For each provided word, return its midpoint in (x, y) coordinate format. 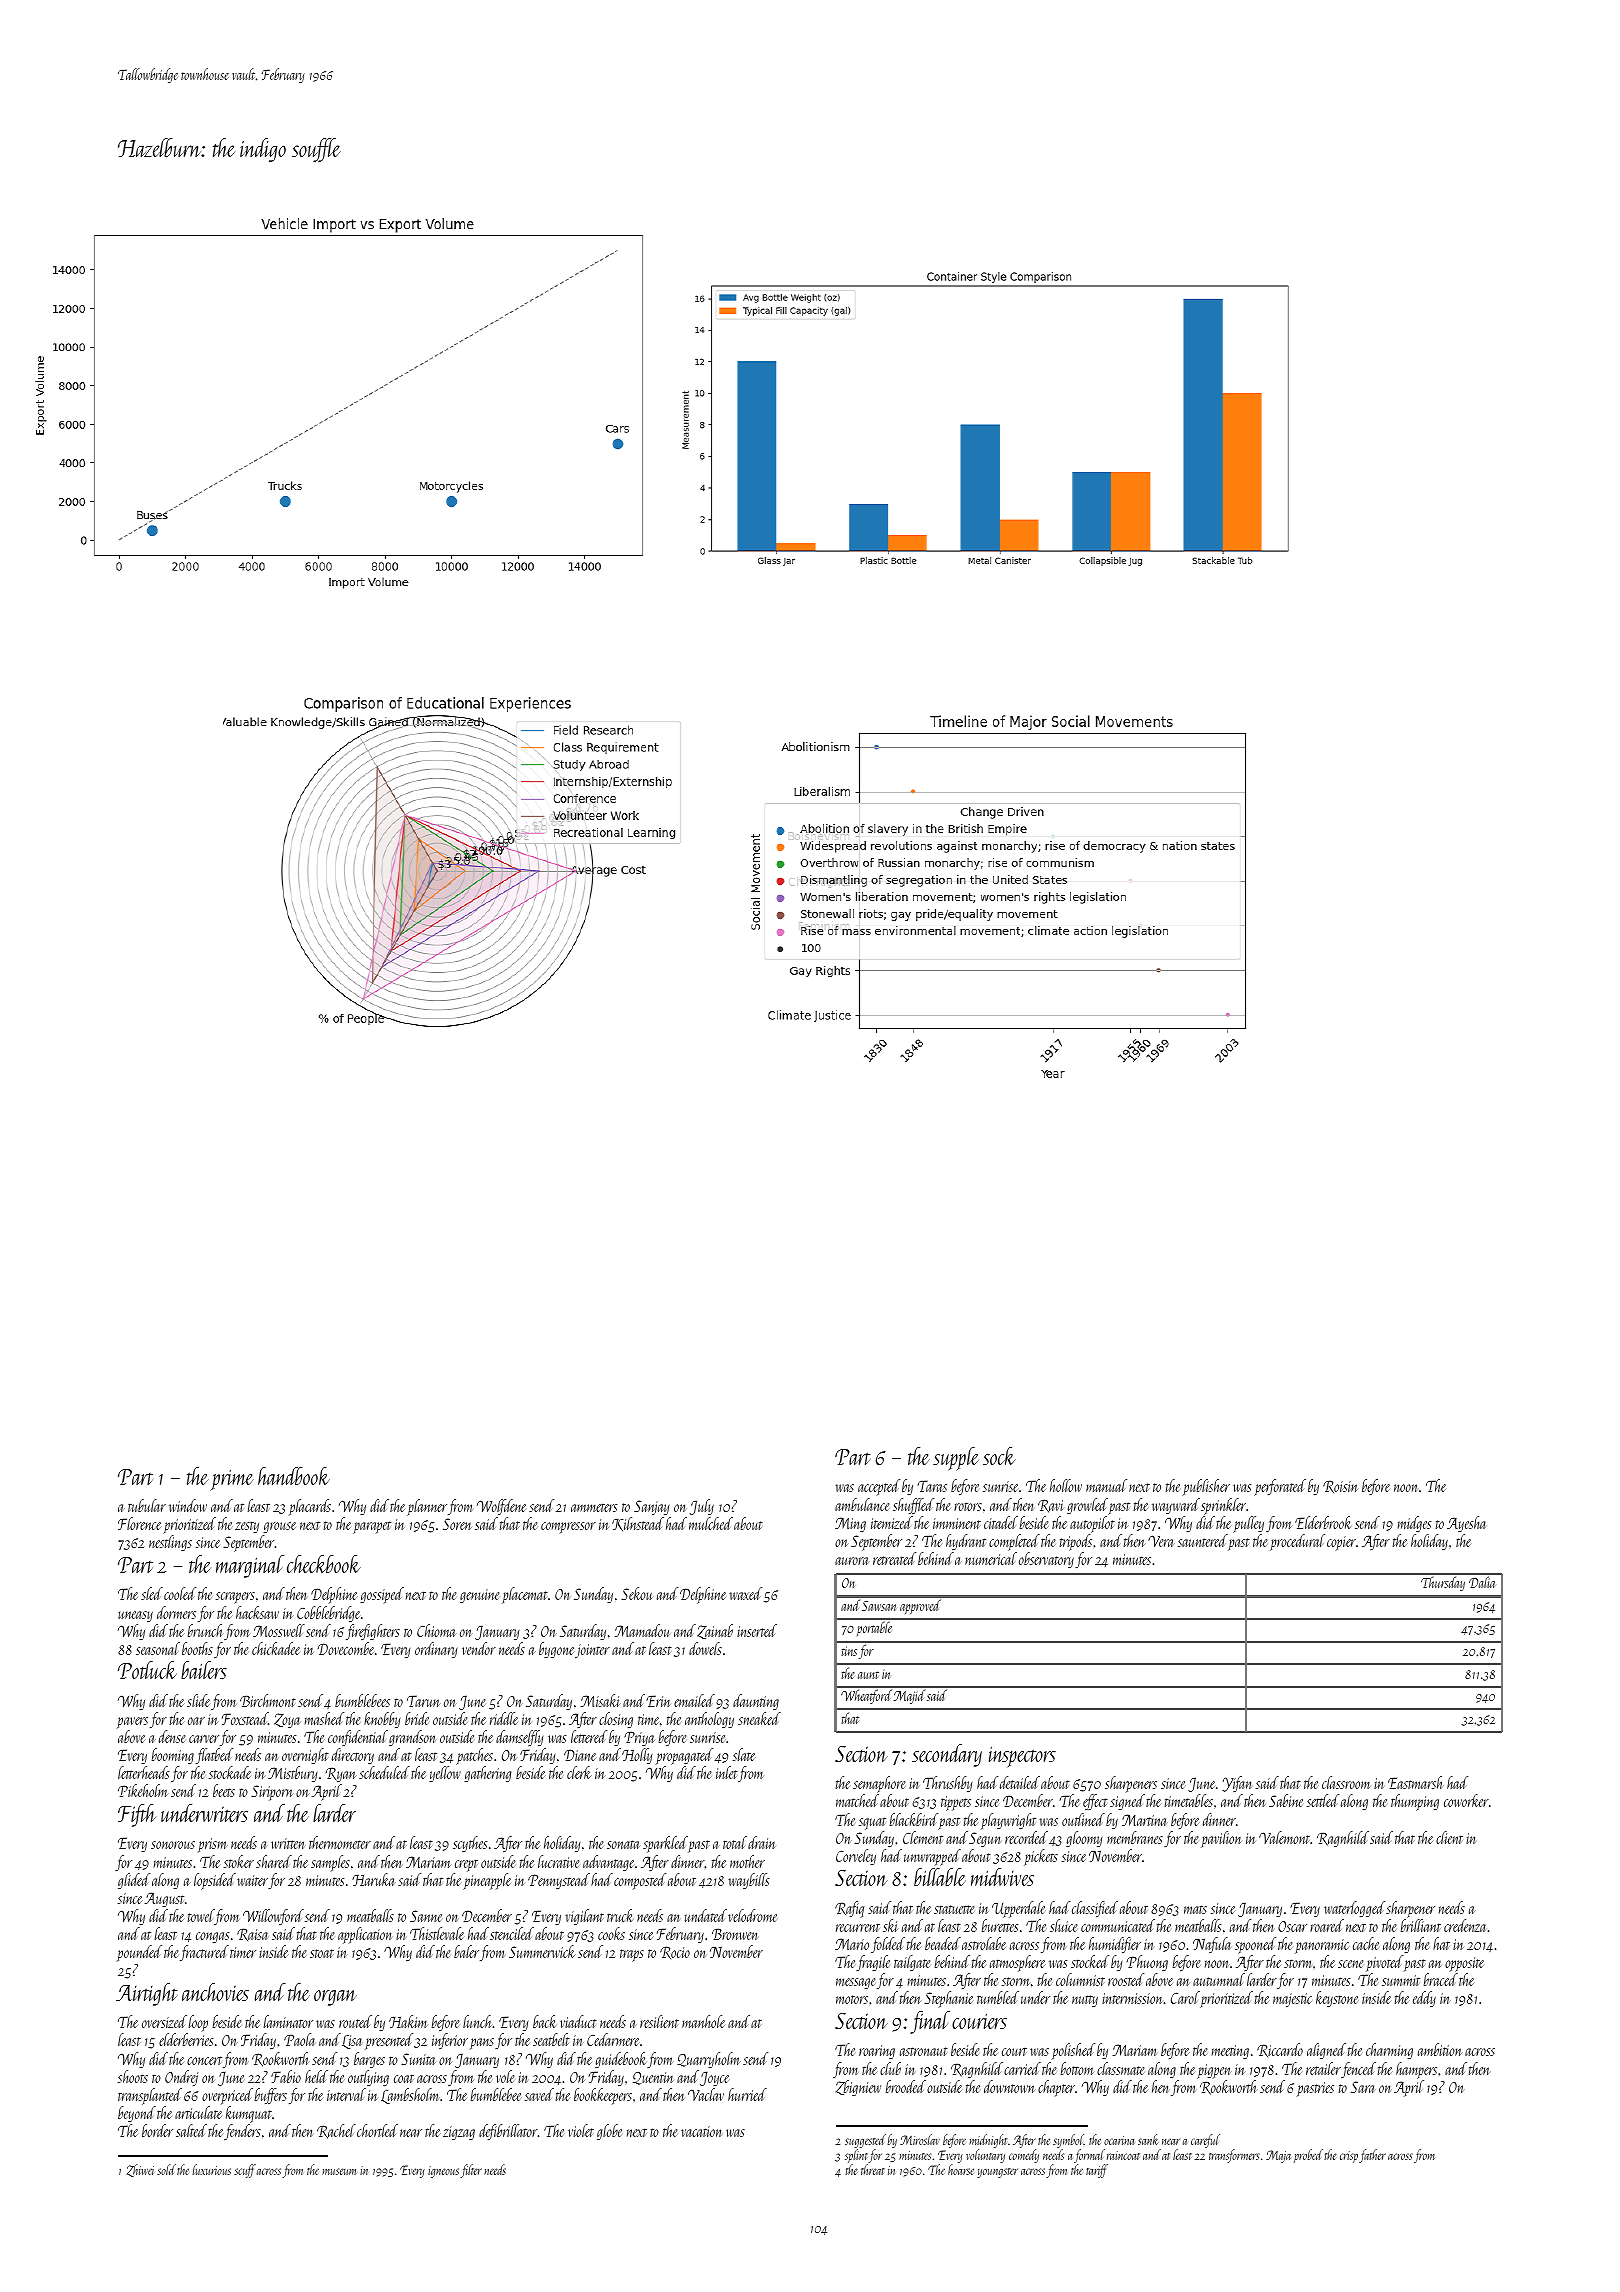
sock (999, 1456)
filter (471, 2171)
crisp (1349, 2157)
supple (956, 1459)
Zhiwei (140, 2170)
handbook (294, 1476)
